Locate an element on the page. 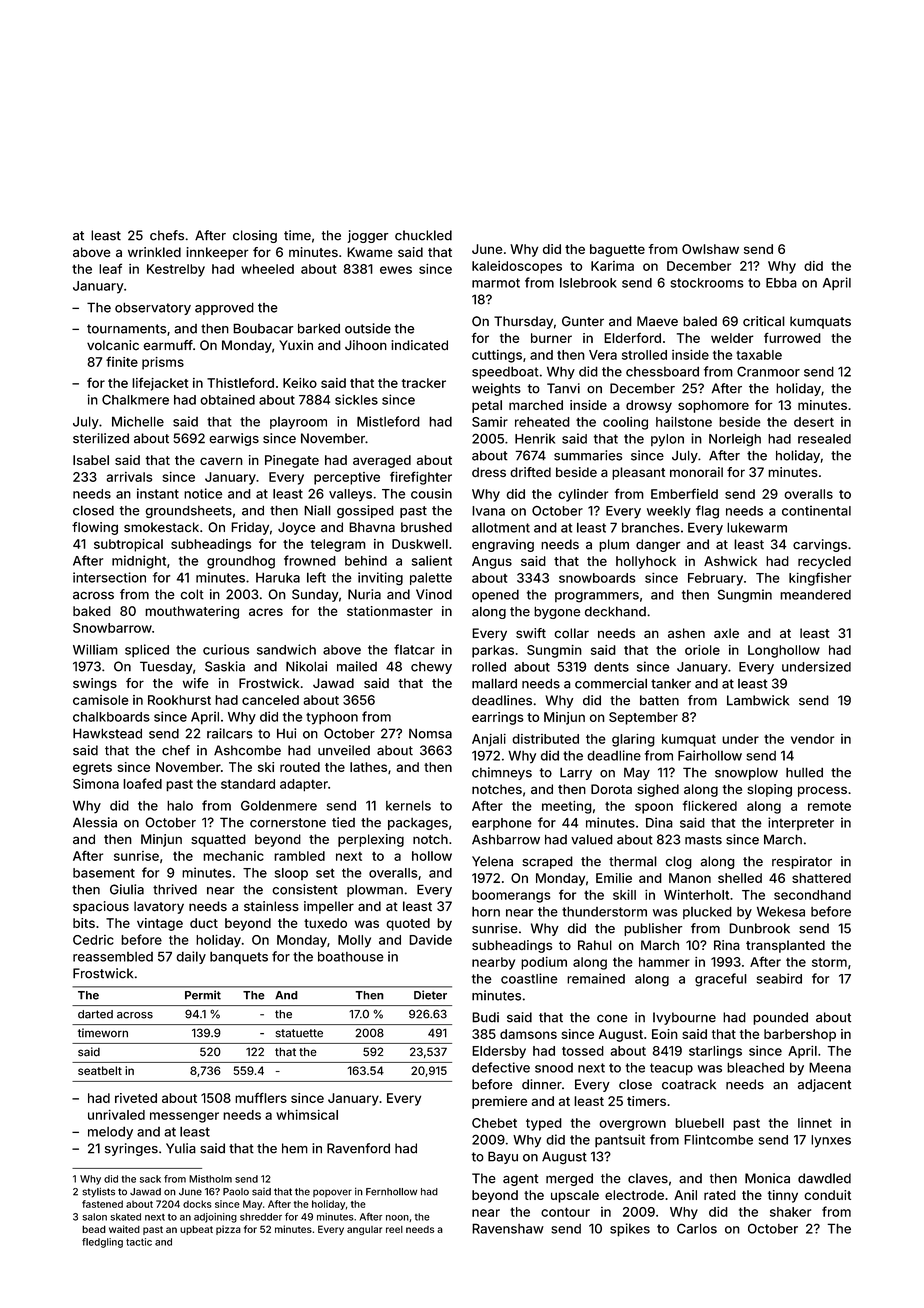  stylists is located at coordinates (98, 1193).
